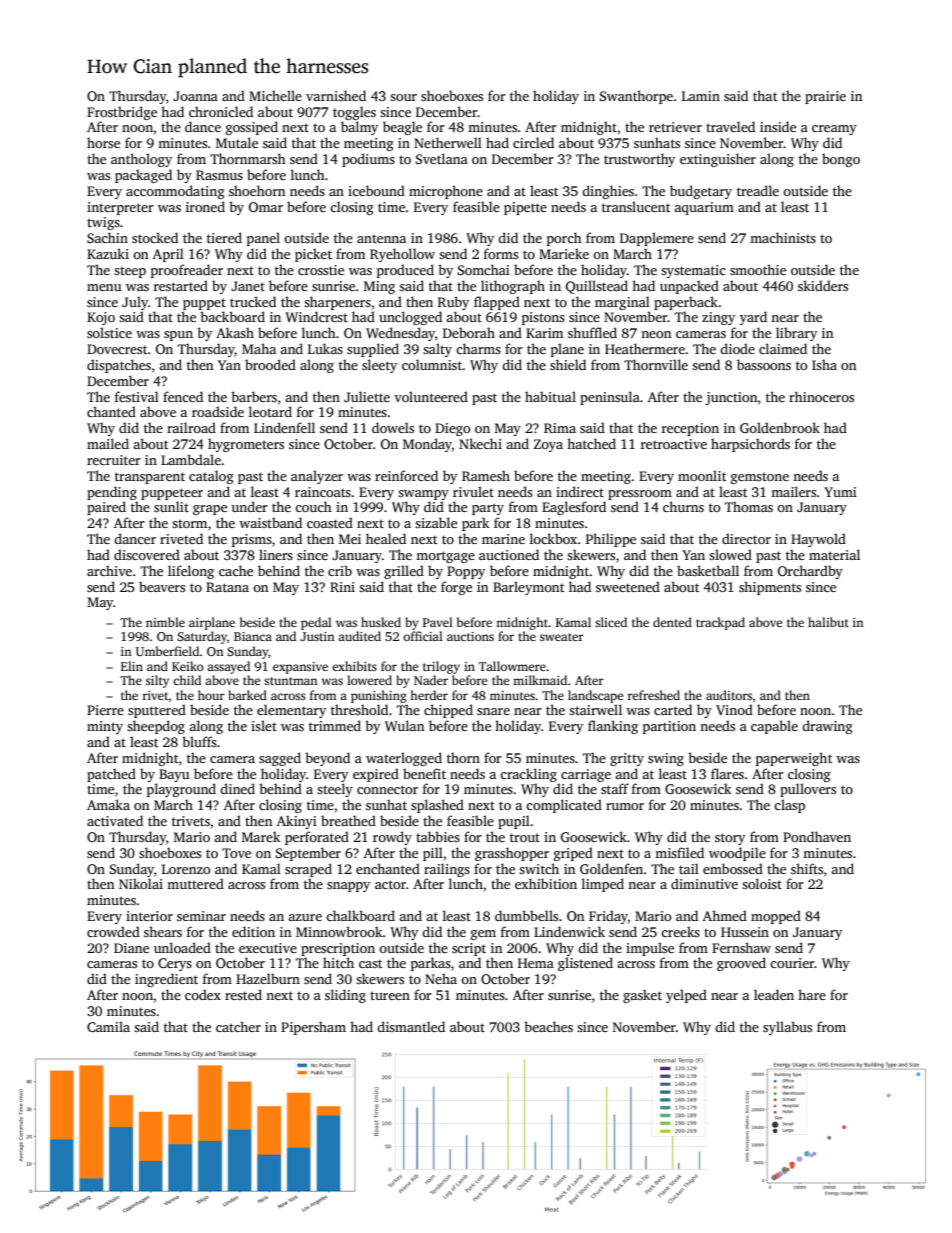 The width and height of the screenshot is (952, 1233). I want to click on circled, so click(533, 142).
